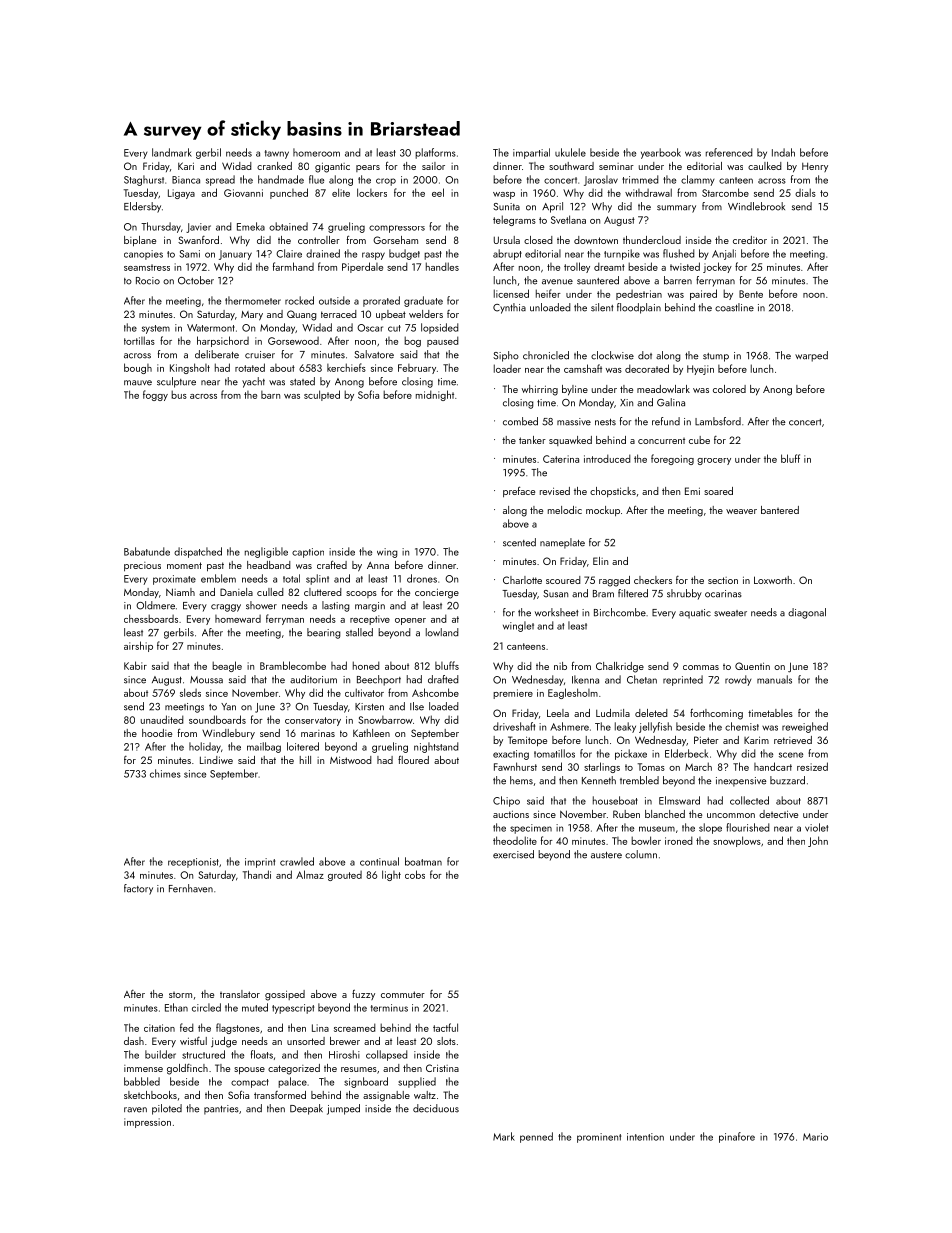 The width and height of the screenshot is (952, 1233). Describe the element at coordinates (716, 357) in the screenshot. I see `stump` at that location.
